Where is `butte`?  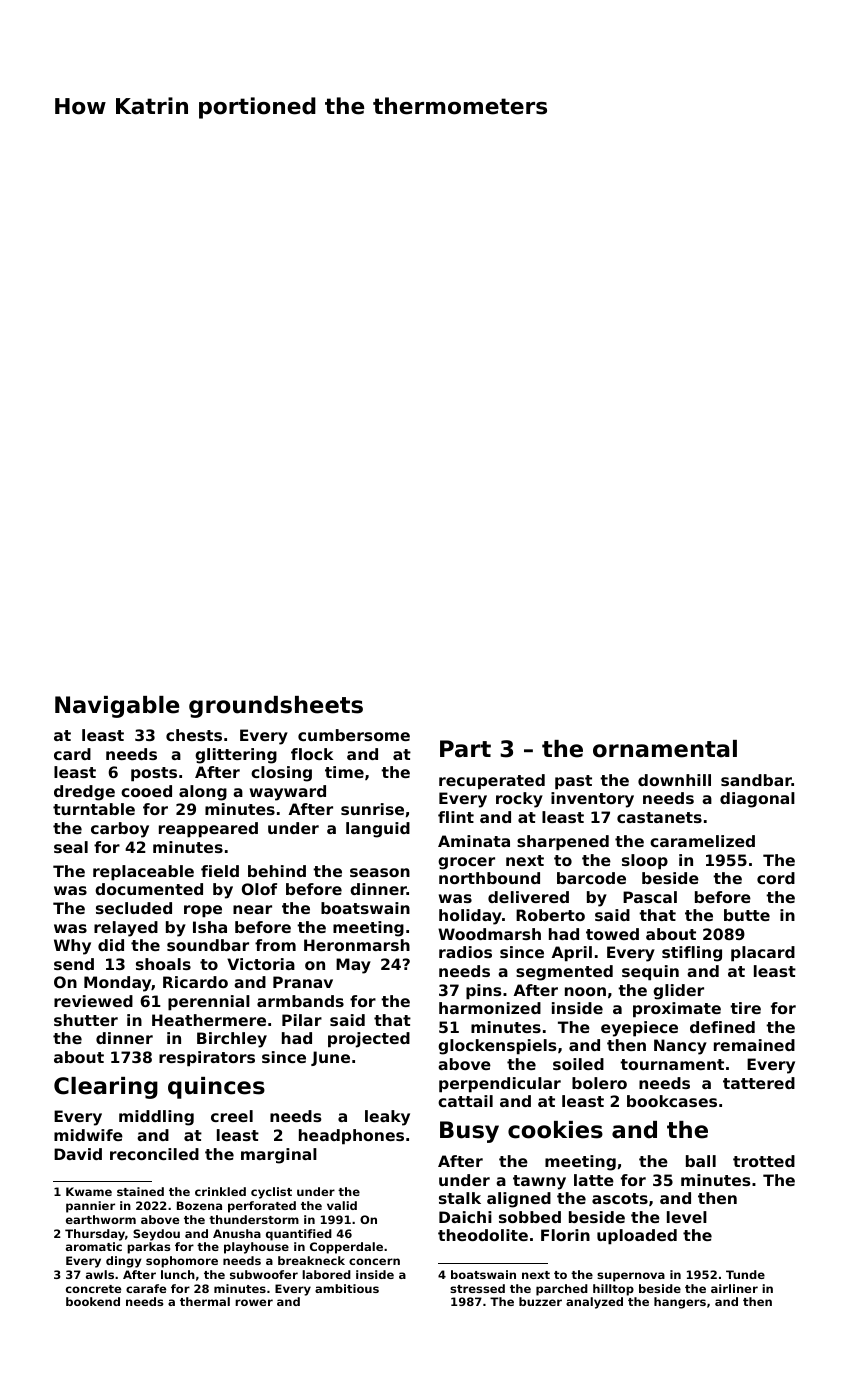 butte is located at coordinates (747, 915).
